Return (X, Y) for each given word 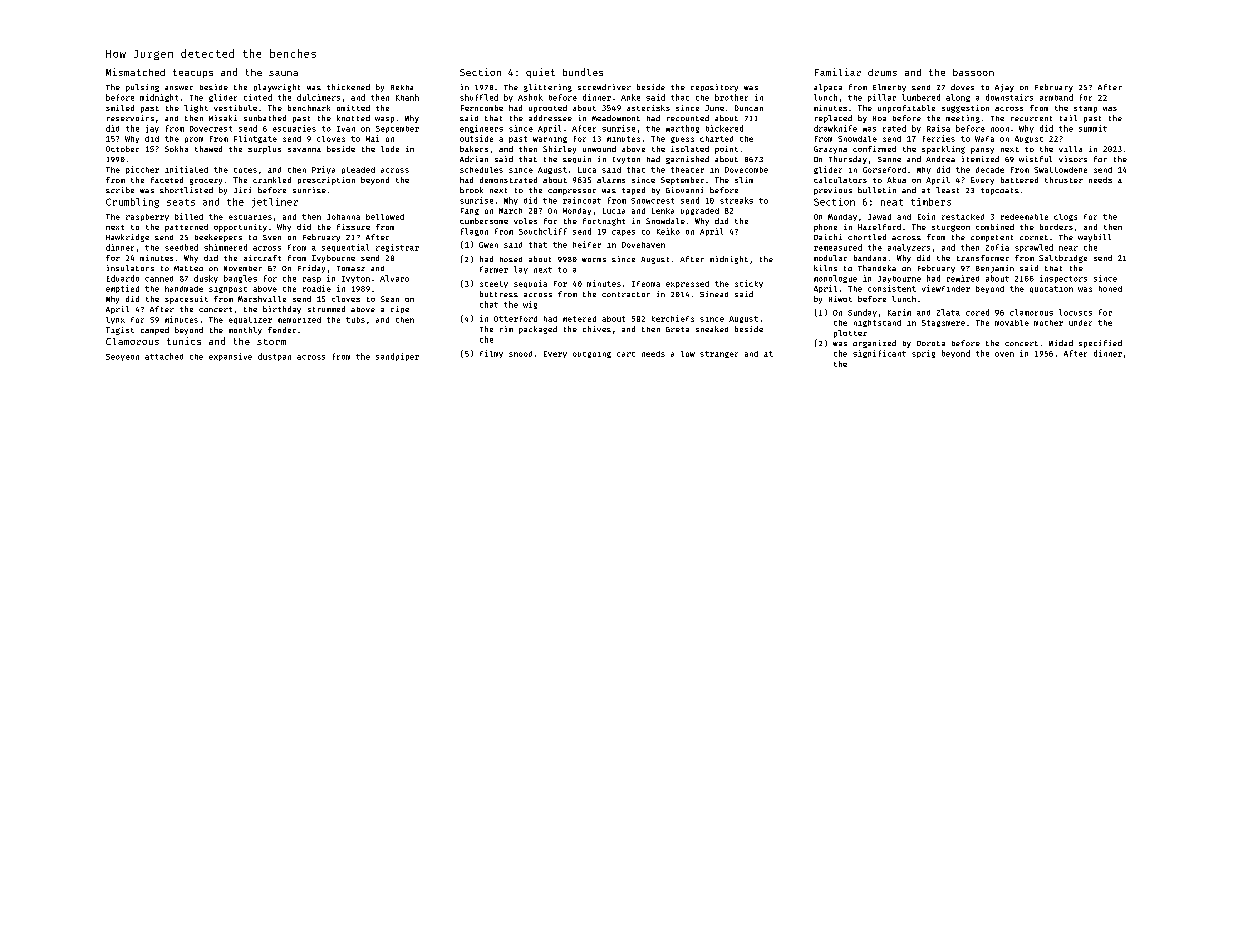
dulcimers (318, 97)
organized (874, 344)
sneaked (712, 329)
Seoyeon (122, 357)
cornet (1034, 237)
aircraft (262, 258)
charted (716, 139)
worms (594, 260)
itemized (980, 159)
